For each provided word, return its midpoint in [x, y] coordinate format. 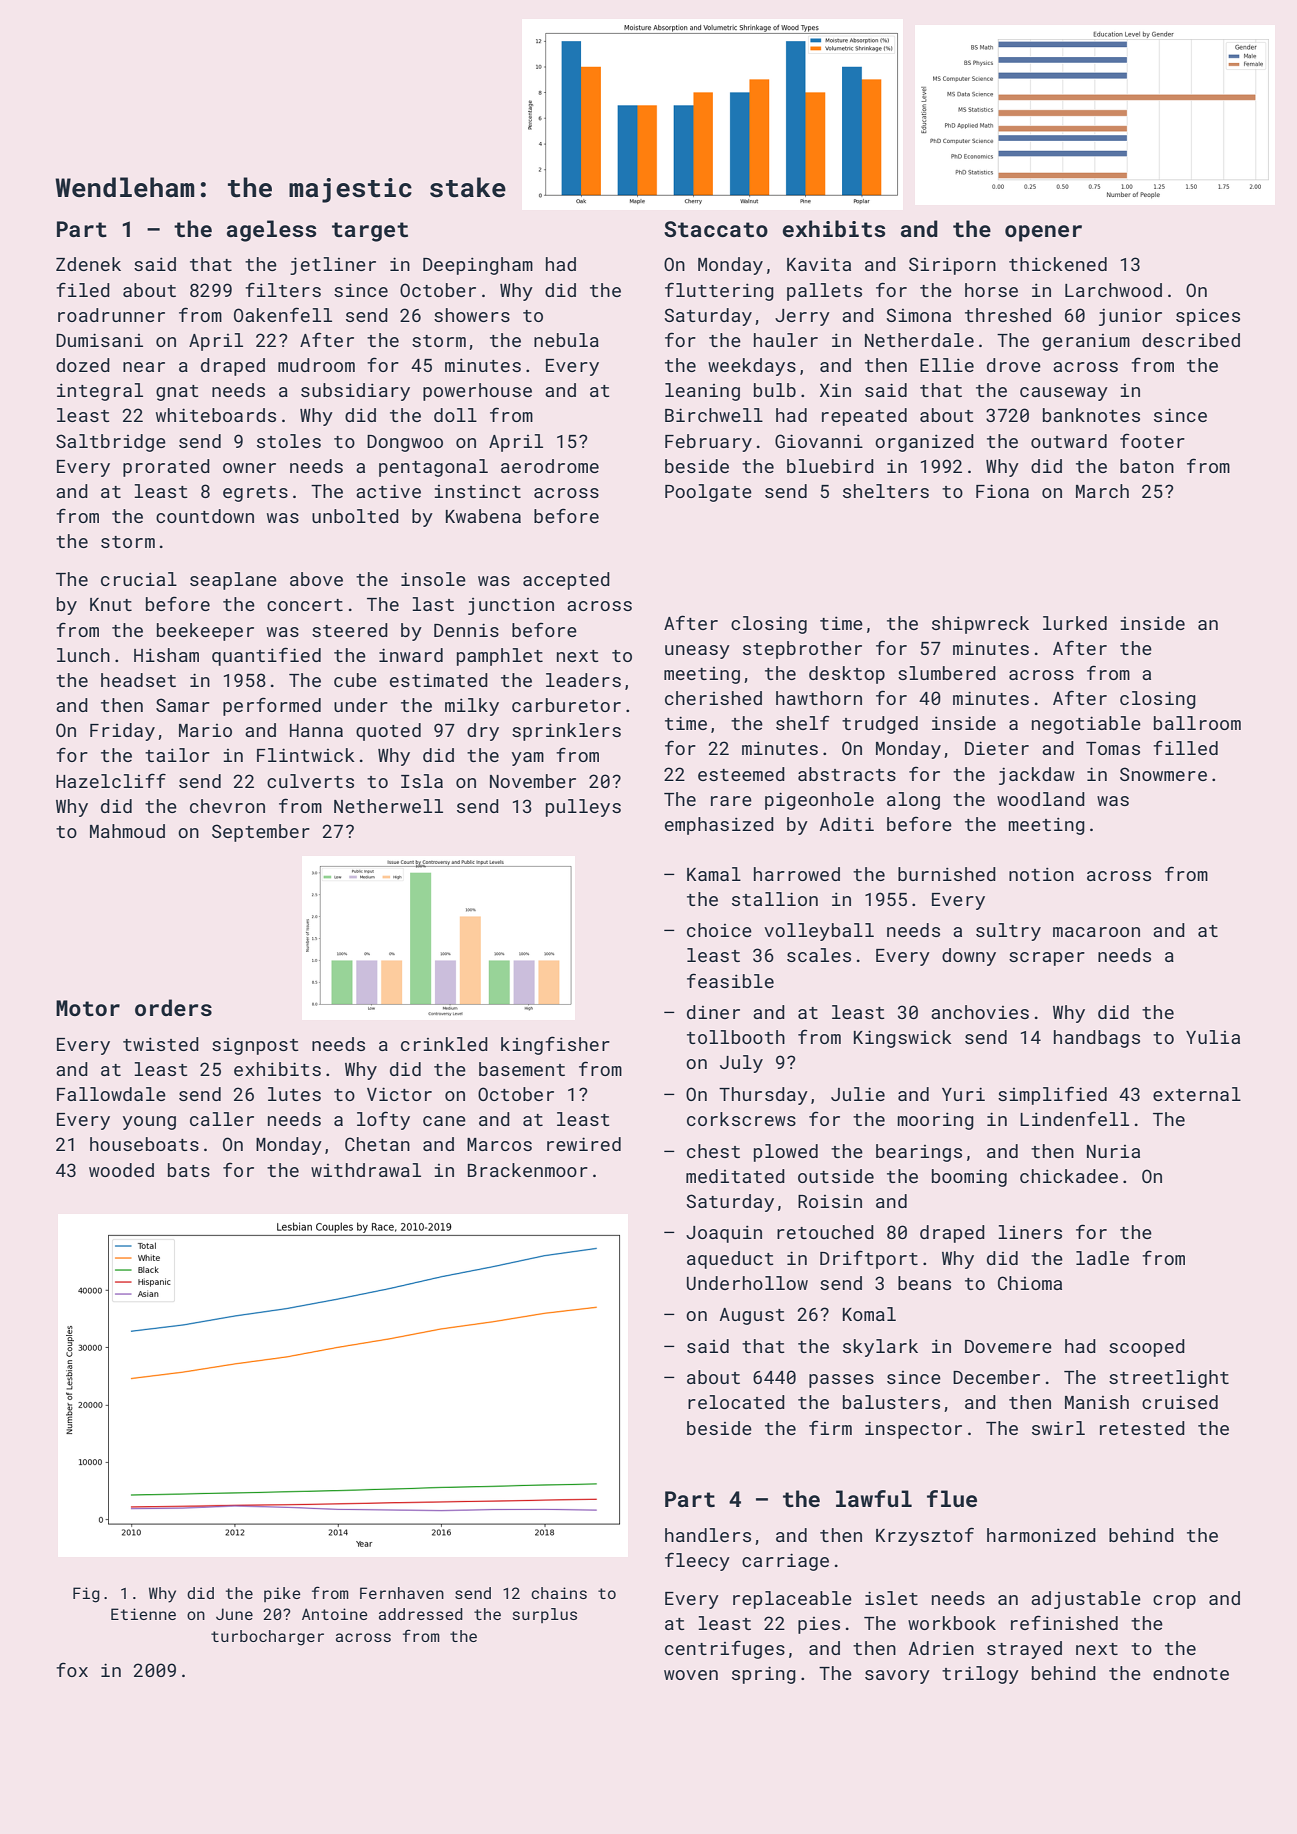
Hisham [166, 655]
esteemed [741, 774]
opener [1043, 233]
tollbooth [736, 1037]
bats [189, 1170]
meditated [735, 1176]
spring [764, 1675]
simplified [1052, 1095]
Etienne [143, 1614]
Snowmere [1163, 774]
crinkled [444, 1044]
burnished [947, 874]
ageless [271, 231]
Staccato [716, 229]
